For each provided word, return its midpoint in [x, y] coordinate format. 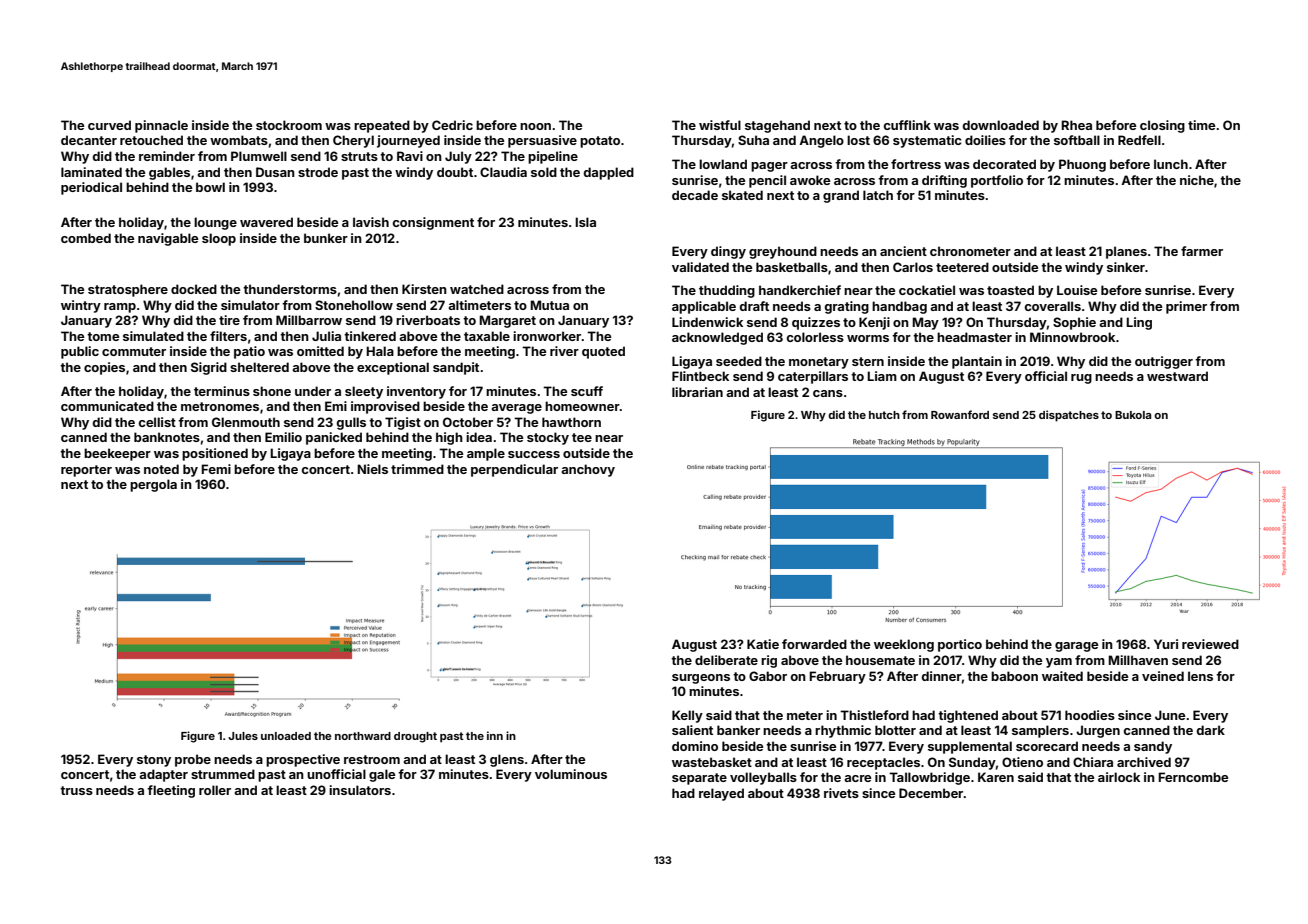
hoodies [1090, 715]
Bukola [1133, 415]
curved [109, 125]
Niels [372, 469]
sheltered [259, 367]
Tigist [403, 423]
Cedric [452, 125]
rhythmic [843, 731]
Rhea [1076, 125]
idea [479, 437]
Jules [243, 736]
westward [1177, 376]
